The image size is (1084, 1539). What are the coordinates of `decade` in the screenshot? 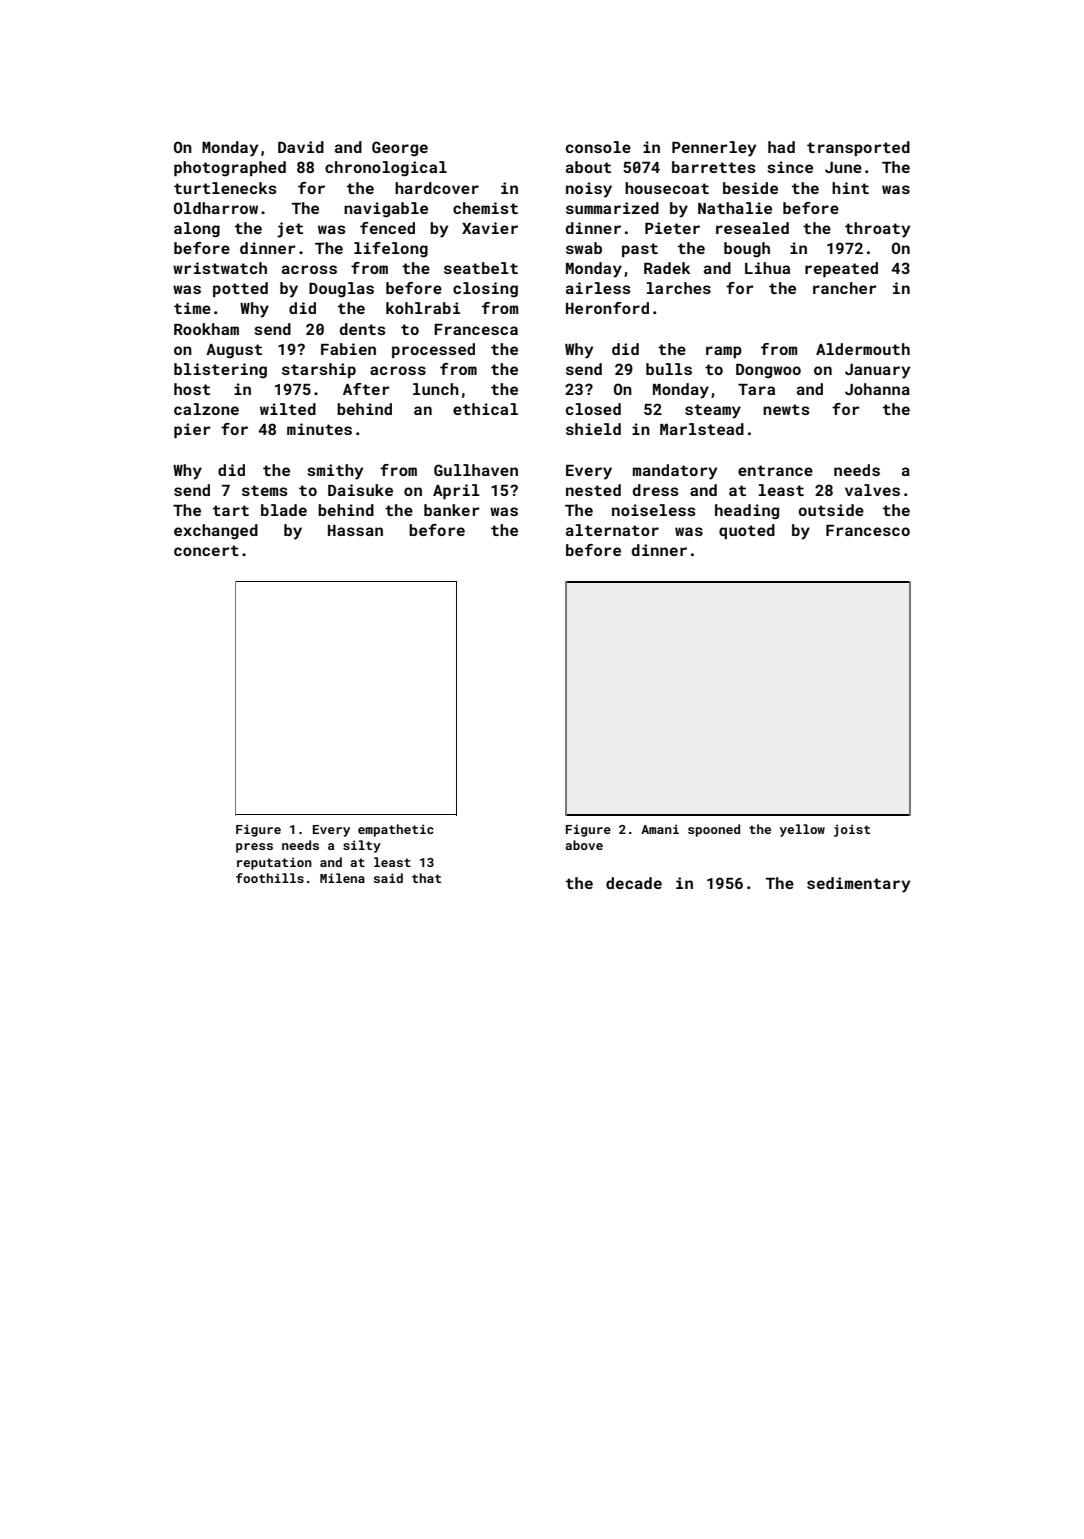 It's located at (634, 883).
